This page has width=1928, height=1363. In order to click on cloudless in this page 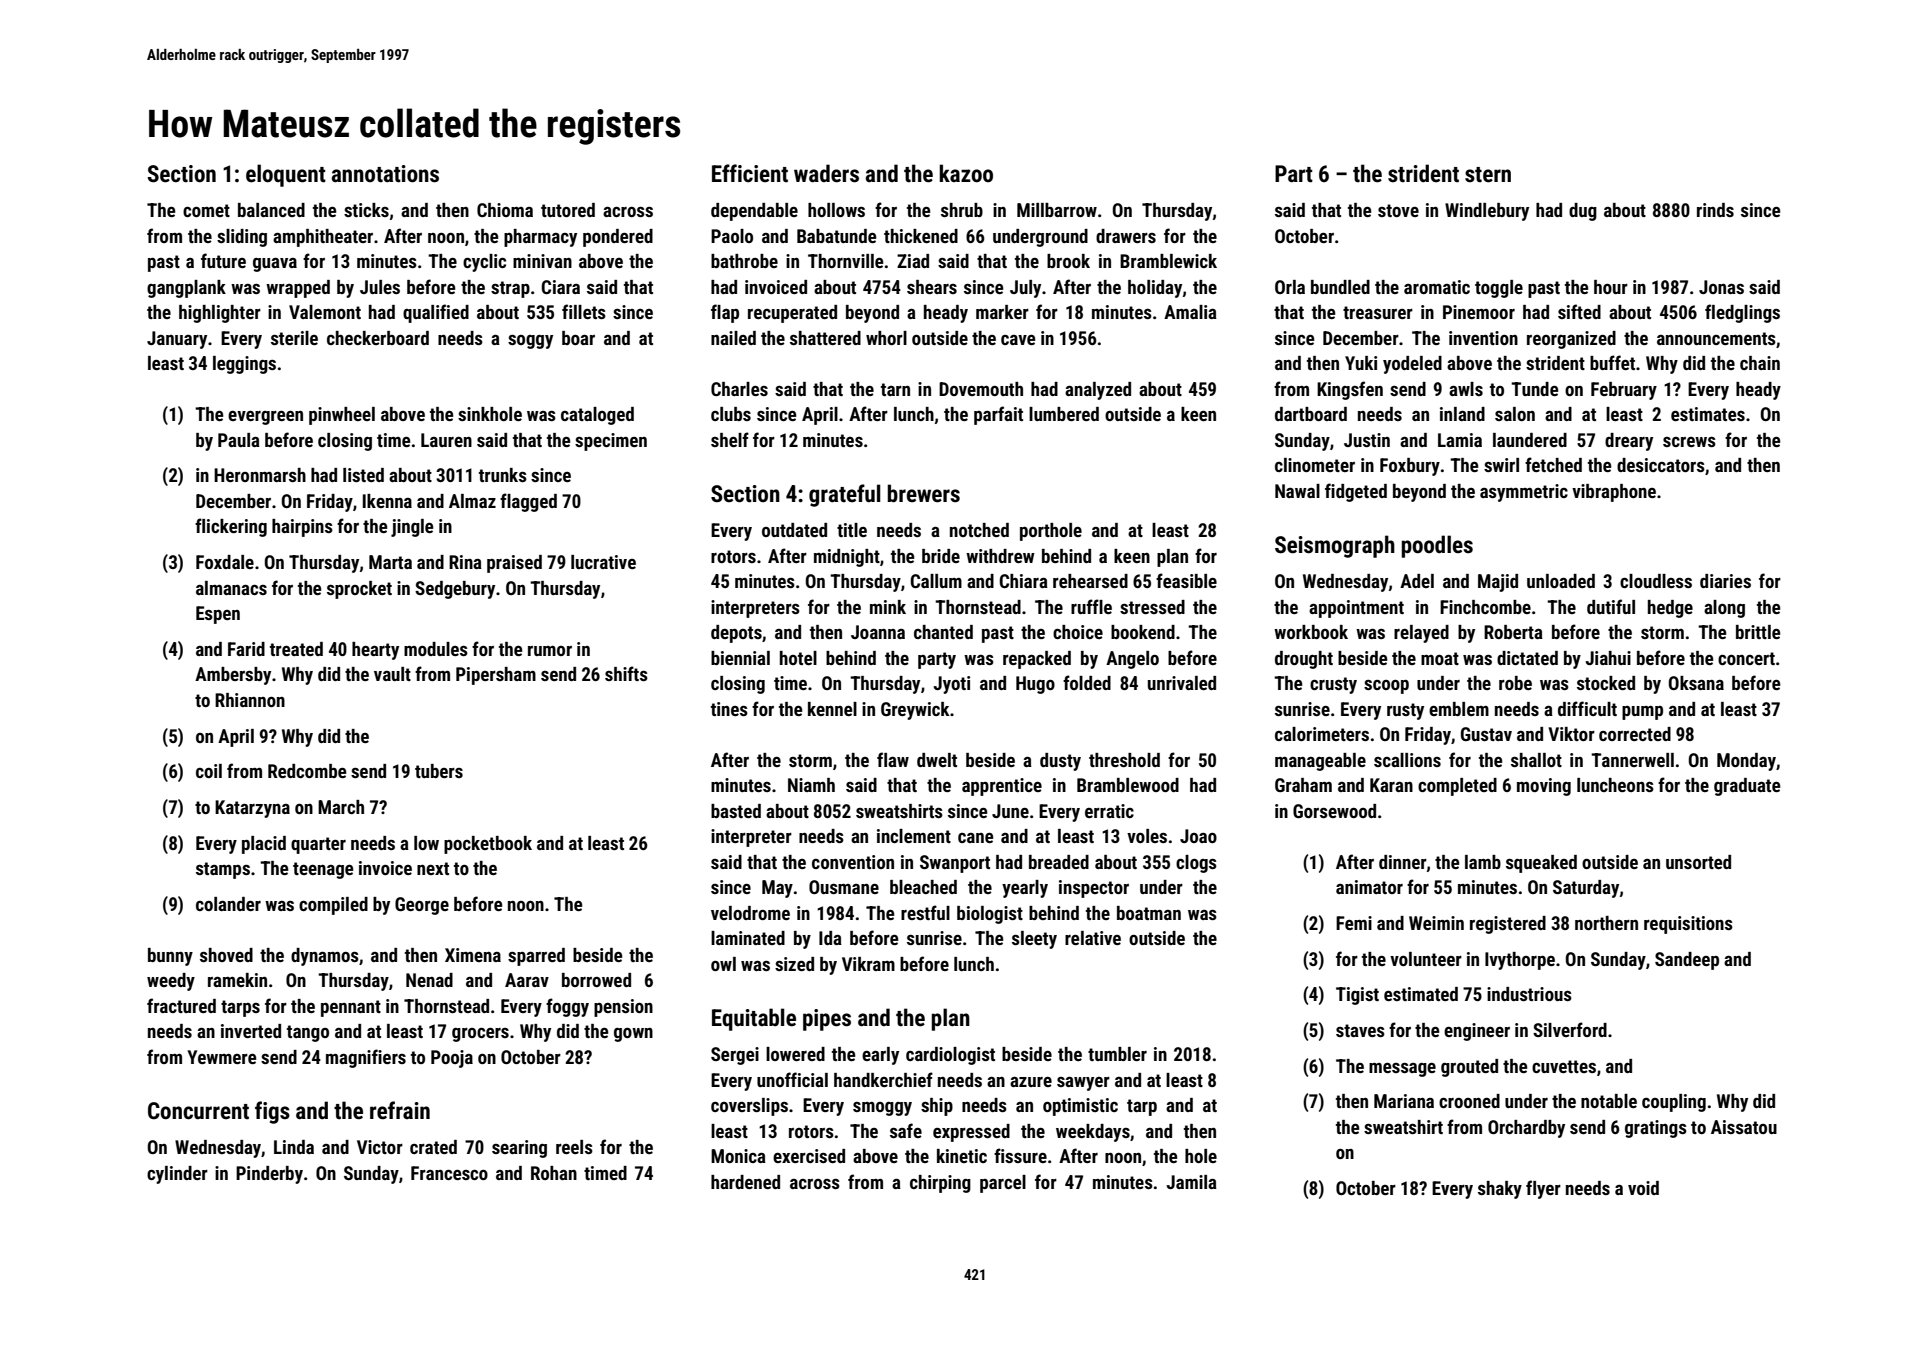, I will do `click(1656, 581)`.
